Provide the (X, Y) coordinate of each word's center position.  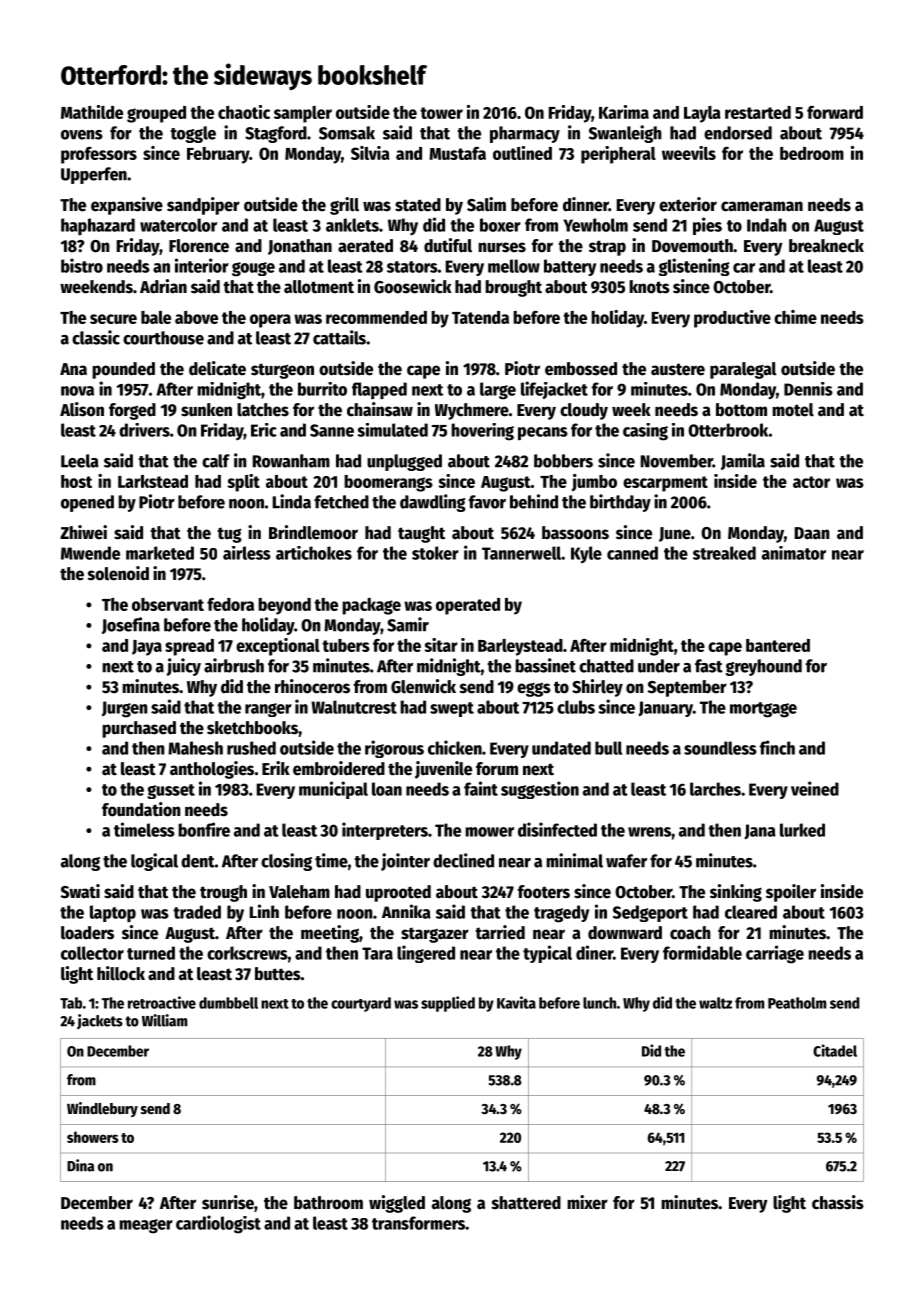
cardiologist (218, 1224)
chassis (838, 1202)
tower (441, 113)
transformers (418, 1223)
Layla (702, 114)
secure (113, 319)
